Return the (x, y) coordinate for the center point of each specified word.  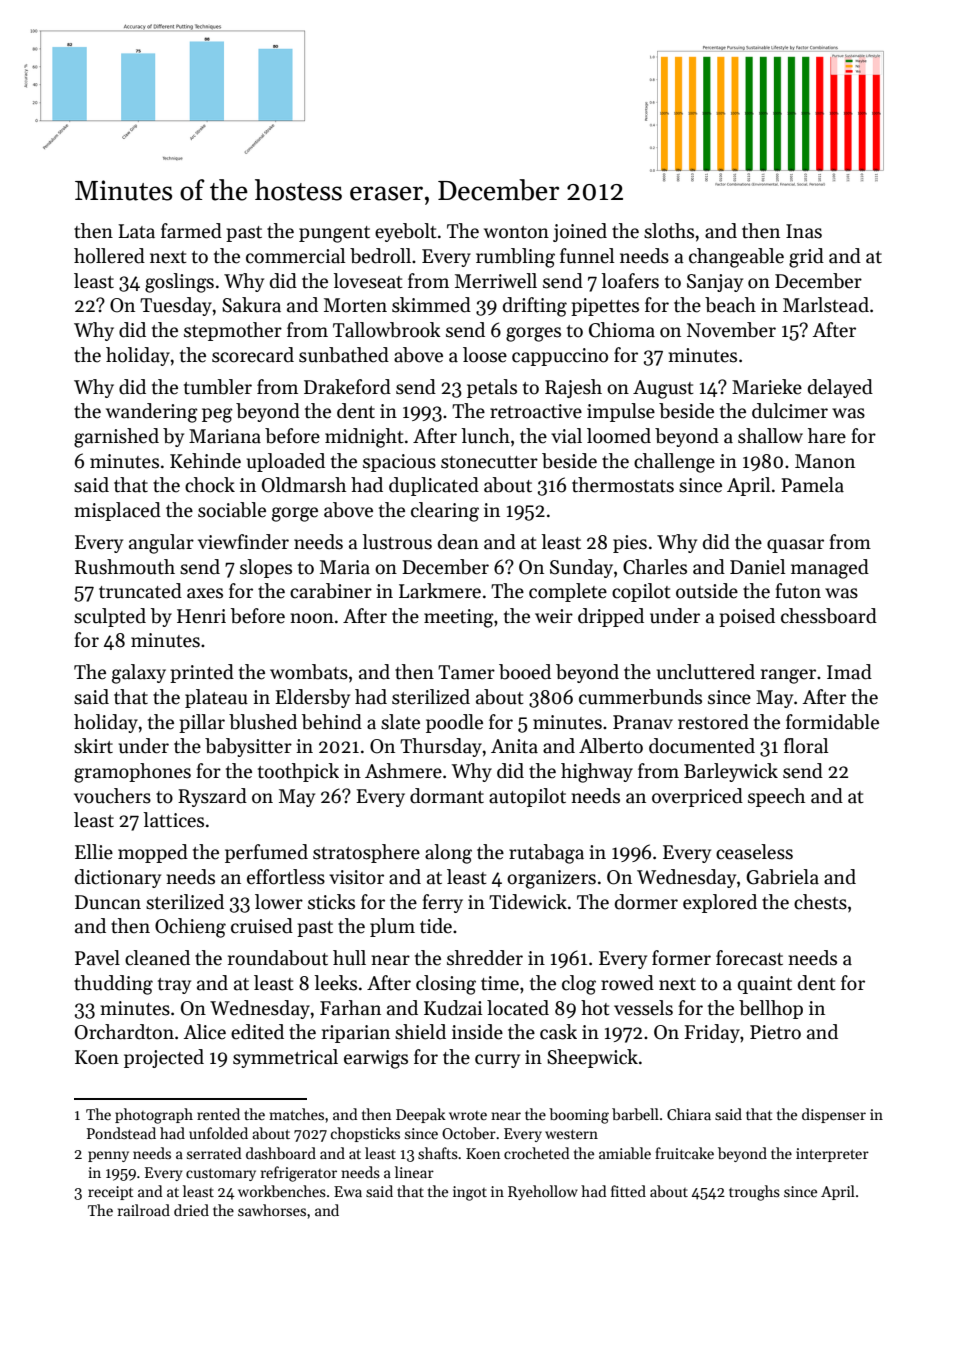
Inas (804, 231)
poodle (454, 723)
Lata (136, 231)
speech (776, 797)
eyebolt (406, 232)
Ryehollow (543, 1192)
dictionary (118, 878)
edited (257, 1032)
